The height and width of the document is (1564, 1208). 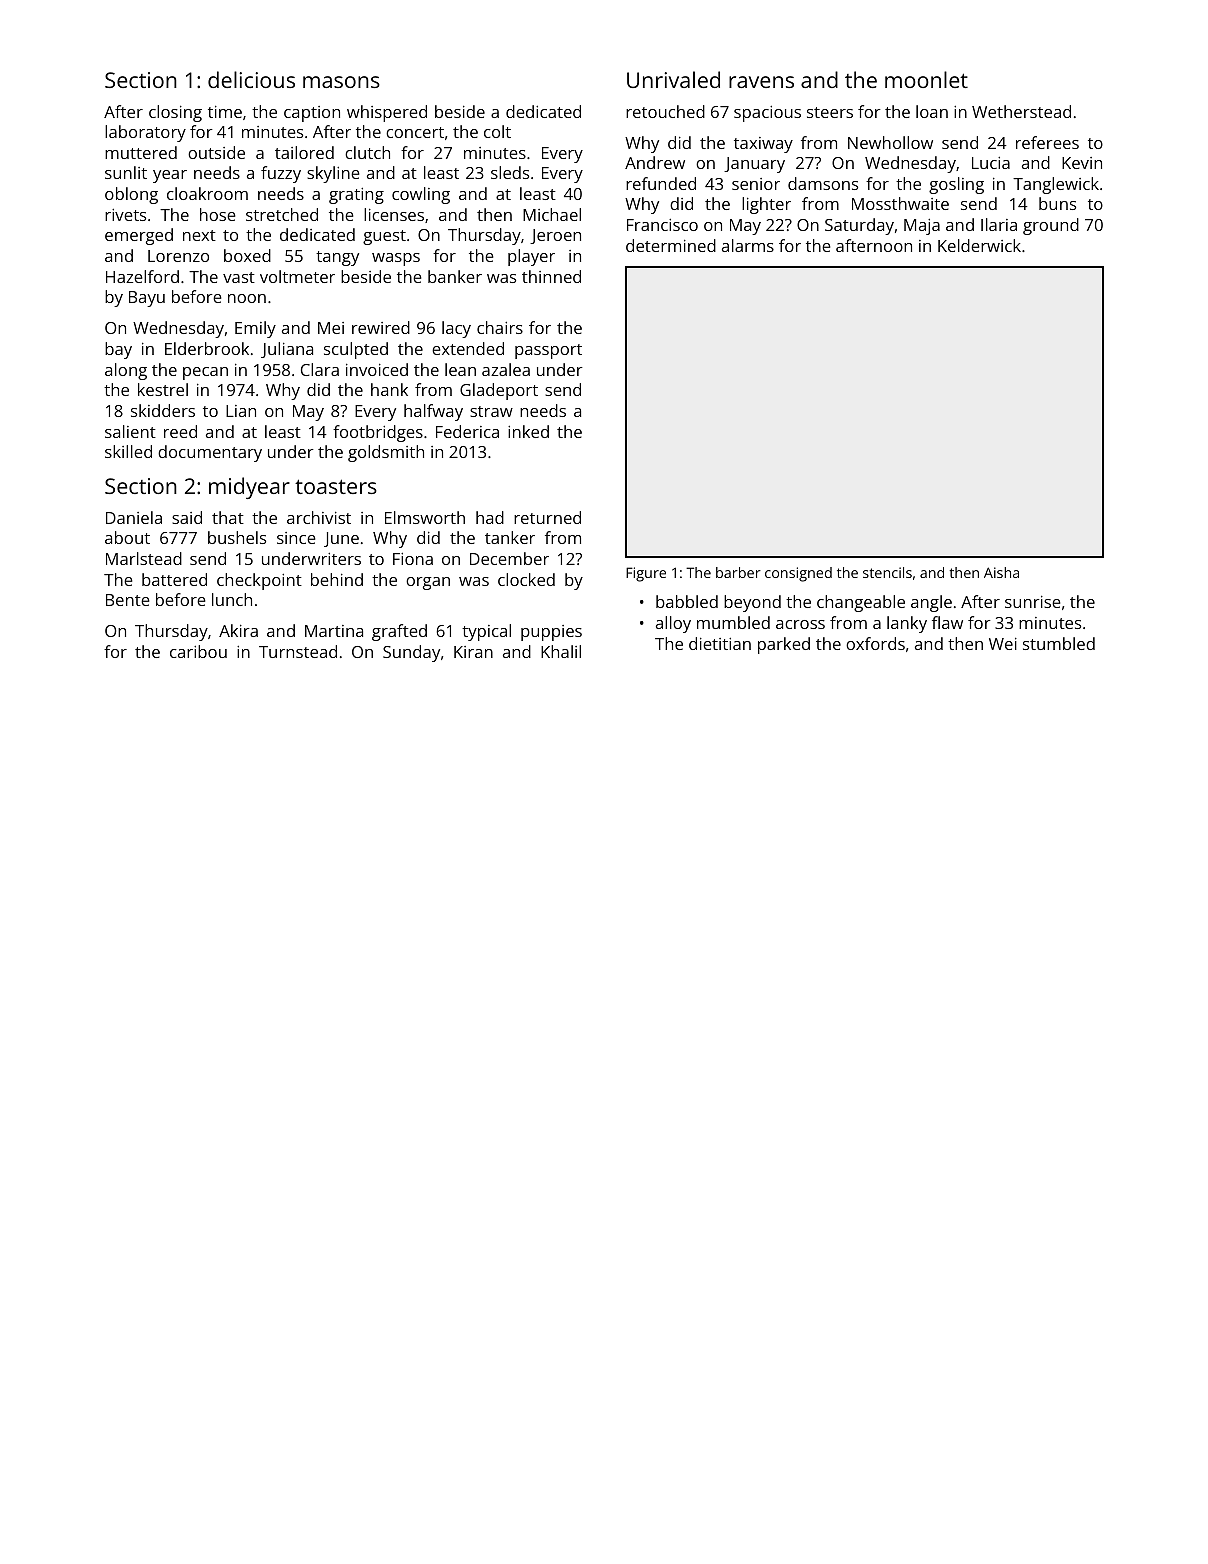 I want to click on vast, so click(x=239, y=277).
